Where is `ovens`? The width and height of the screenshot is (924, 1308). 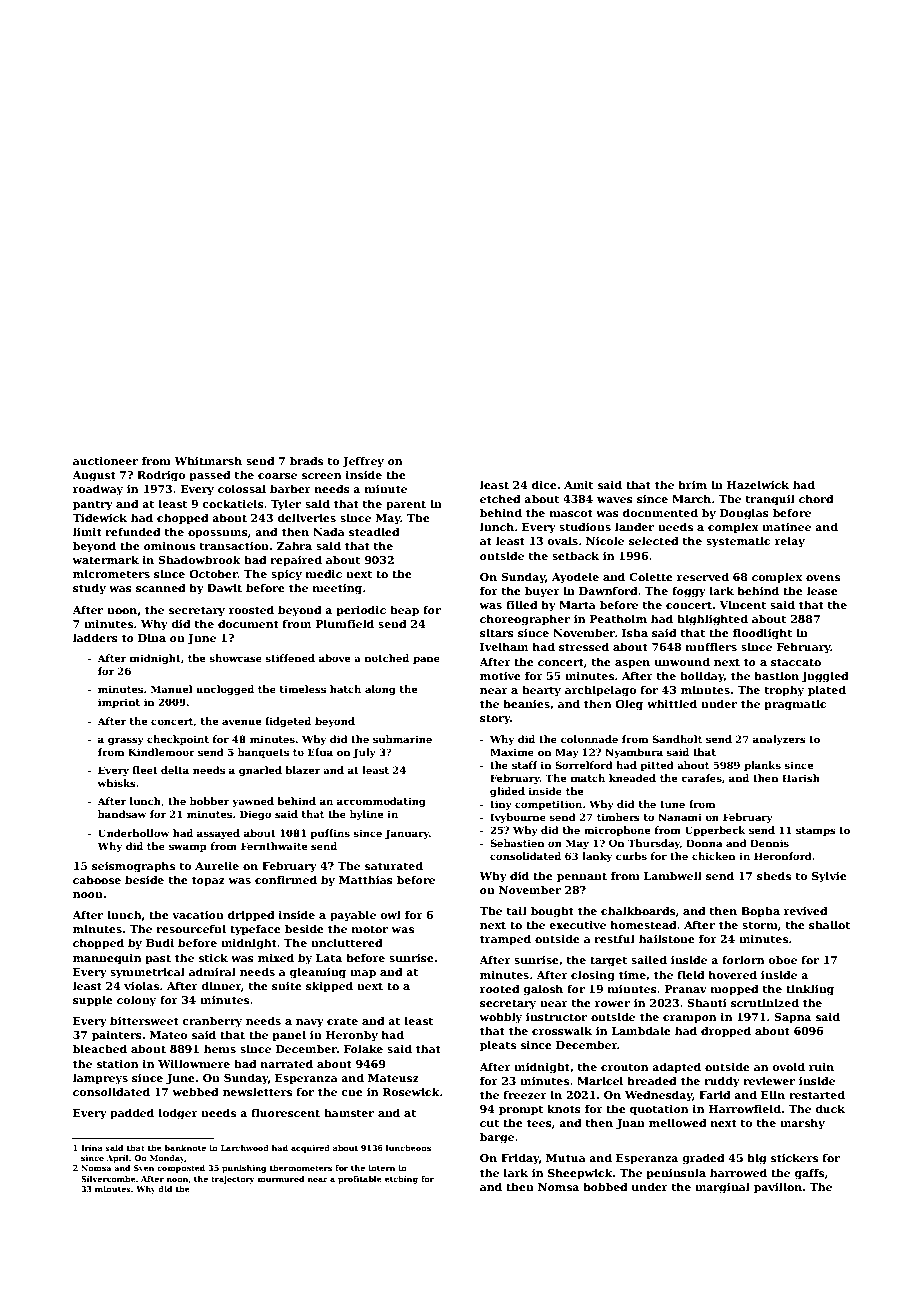
ovens is located at coordinates (823, 578).
